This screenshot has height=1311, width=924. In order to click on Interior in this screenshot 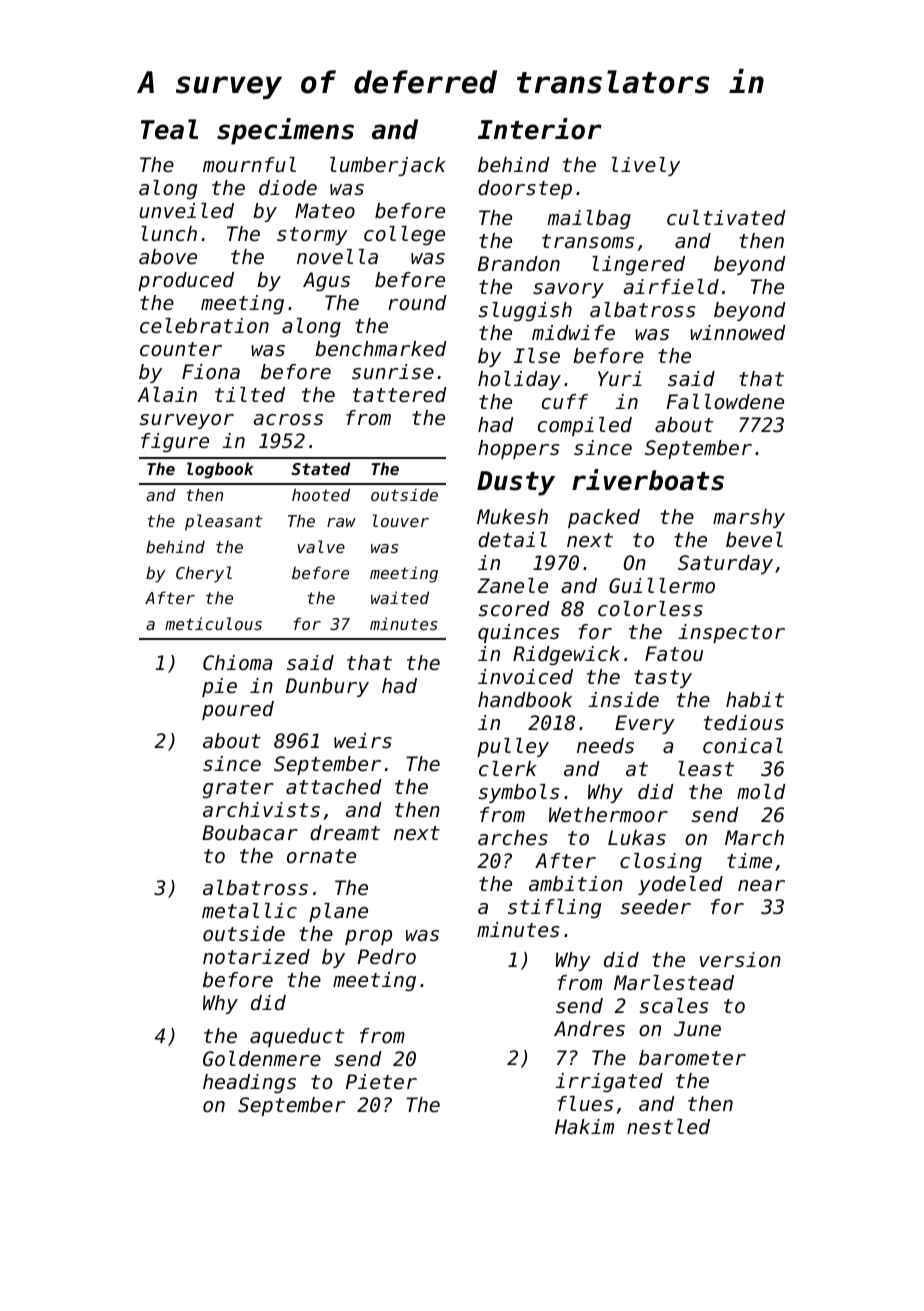, I will do `click(540, 129)`.
